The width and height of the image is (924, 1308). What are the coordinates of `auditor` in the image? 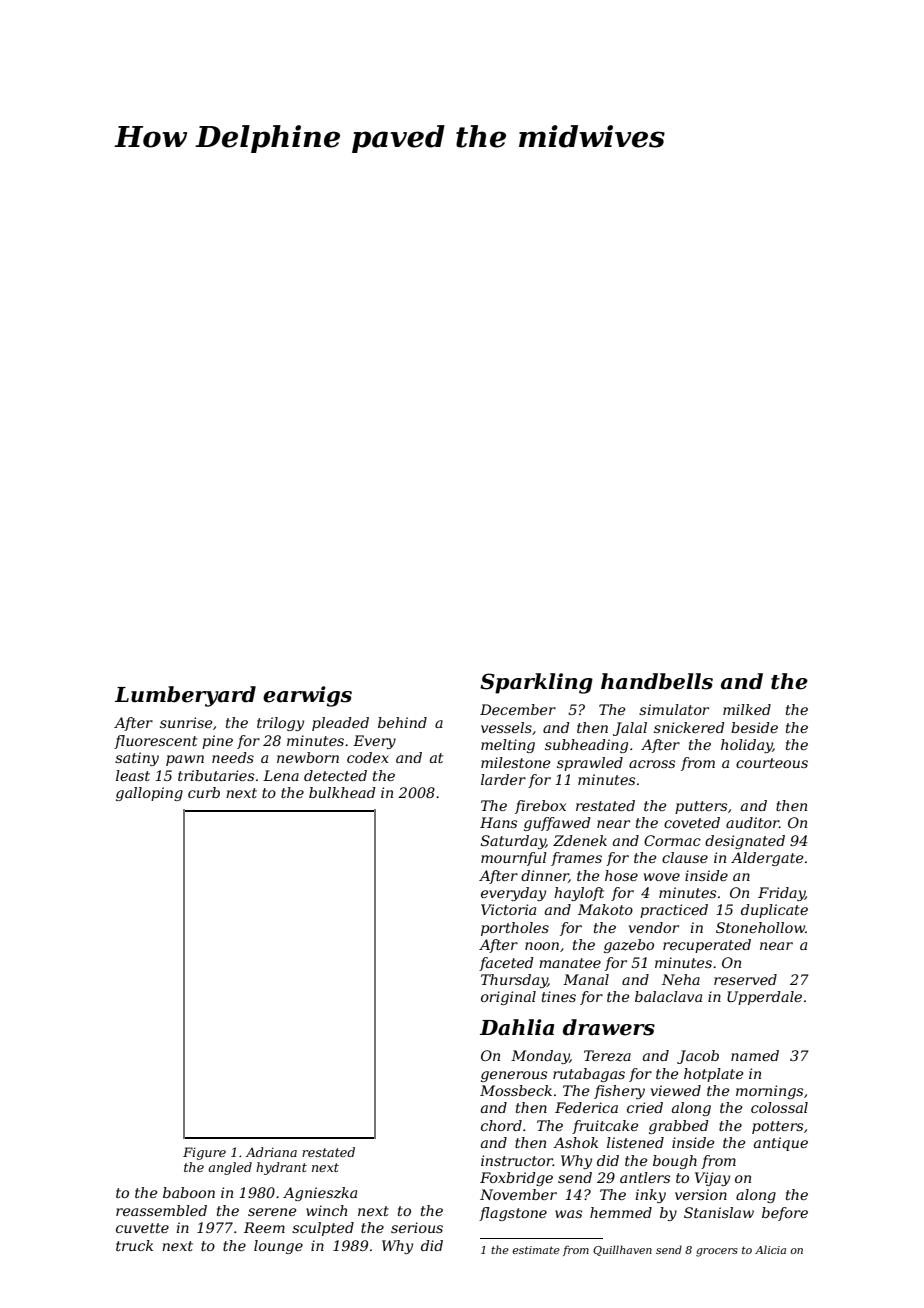 It's located at (752, 822).
